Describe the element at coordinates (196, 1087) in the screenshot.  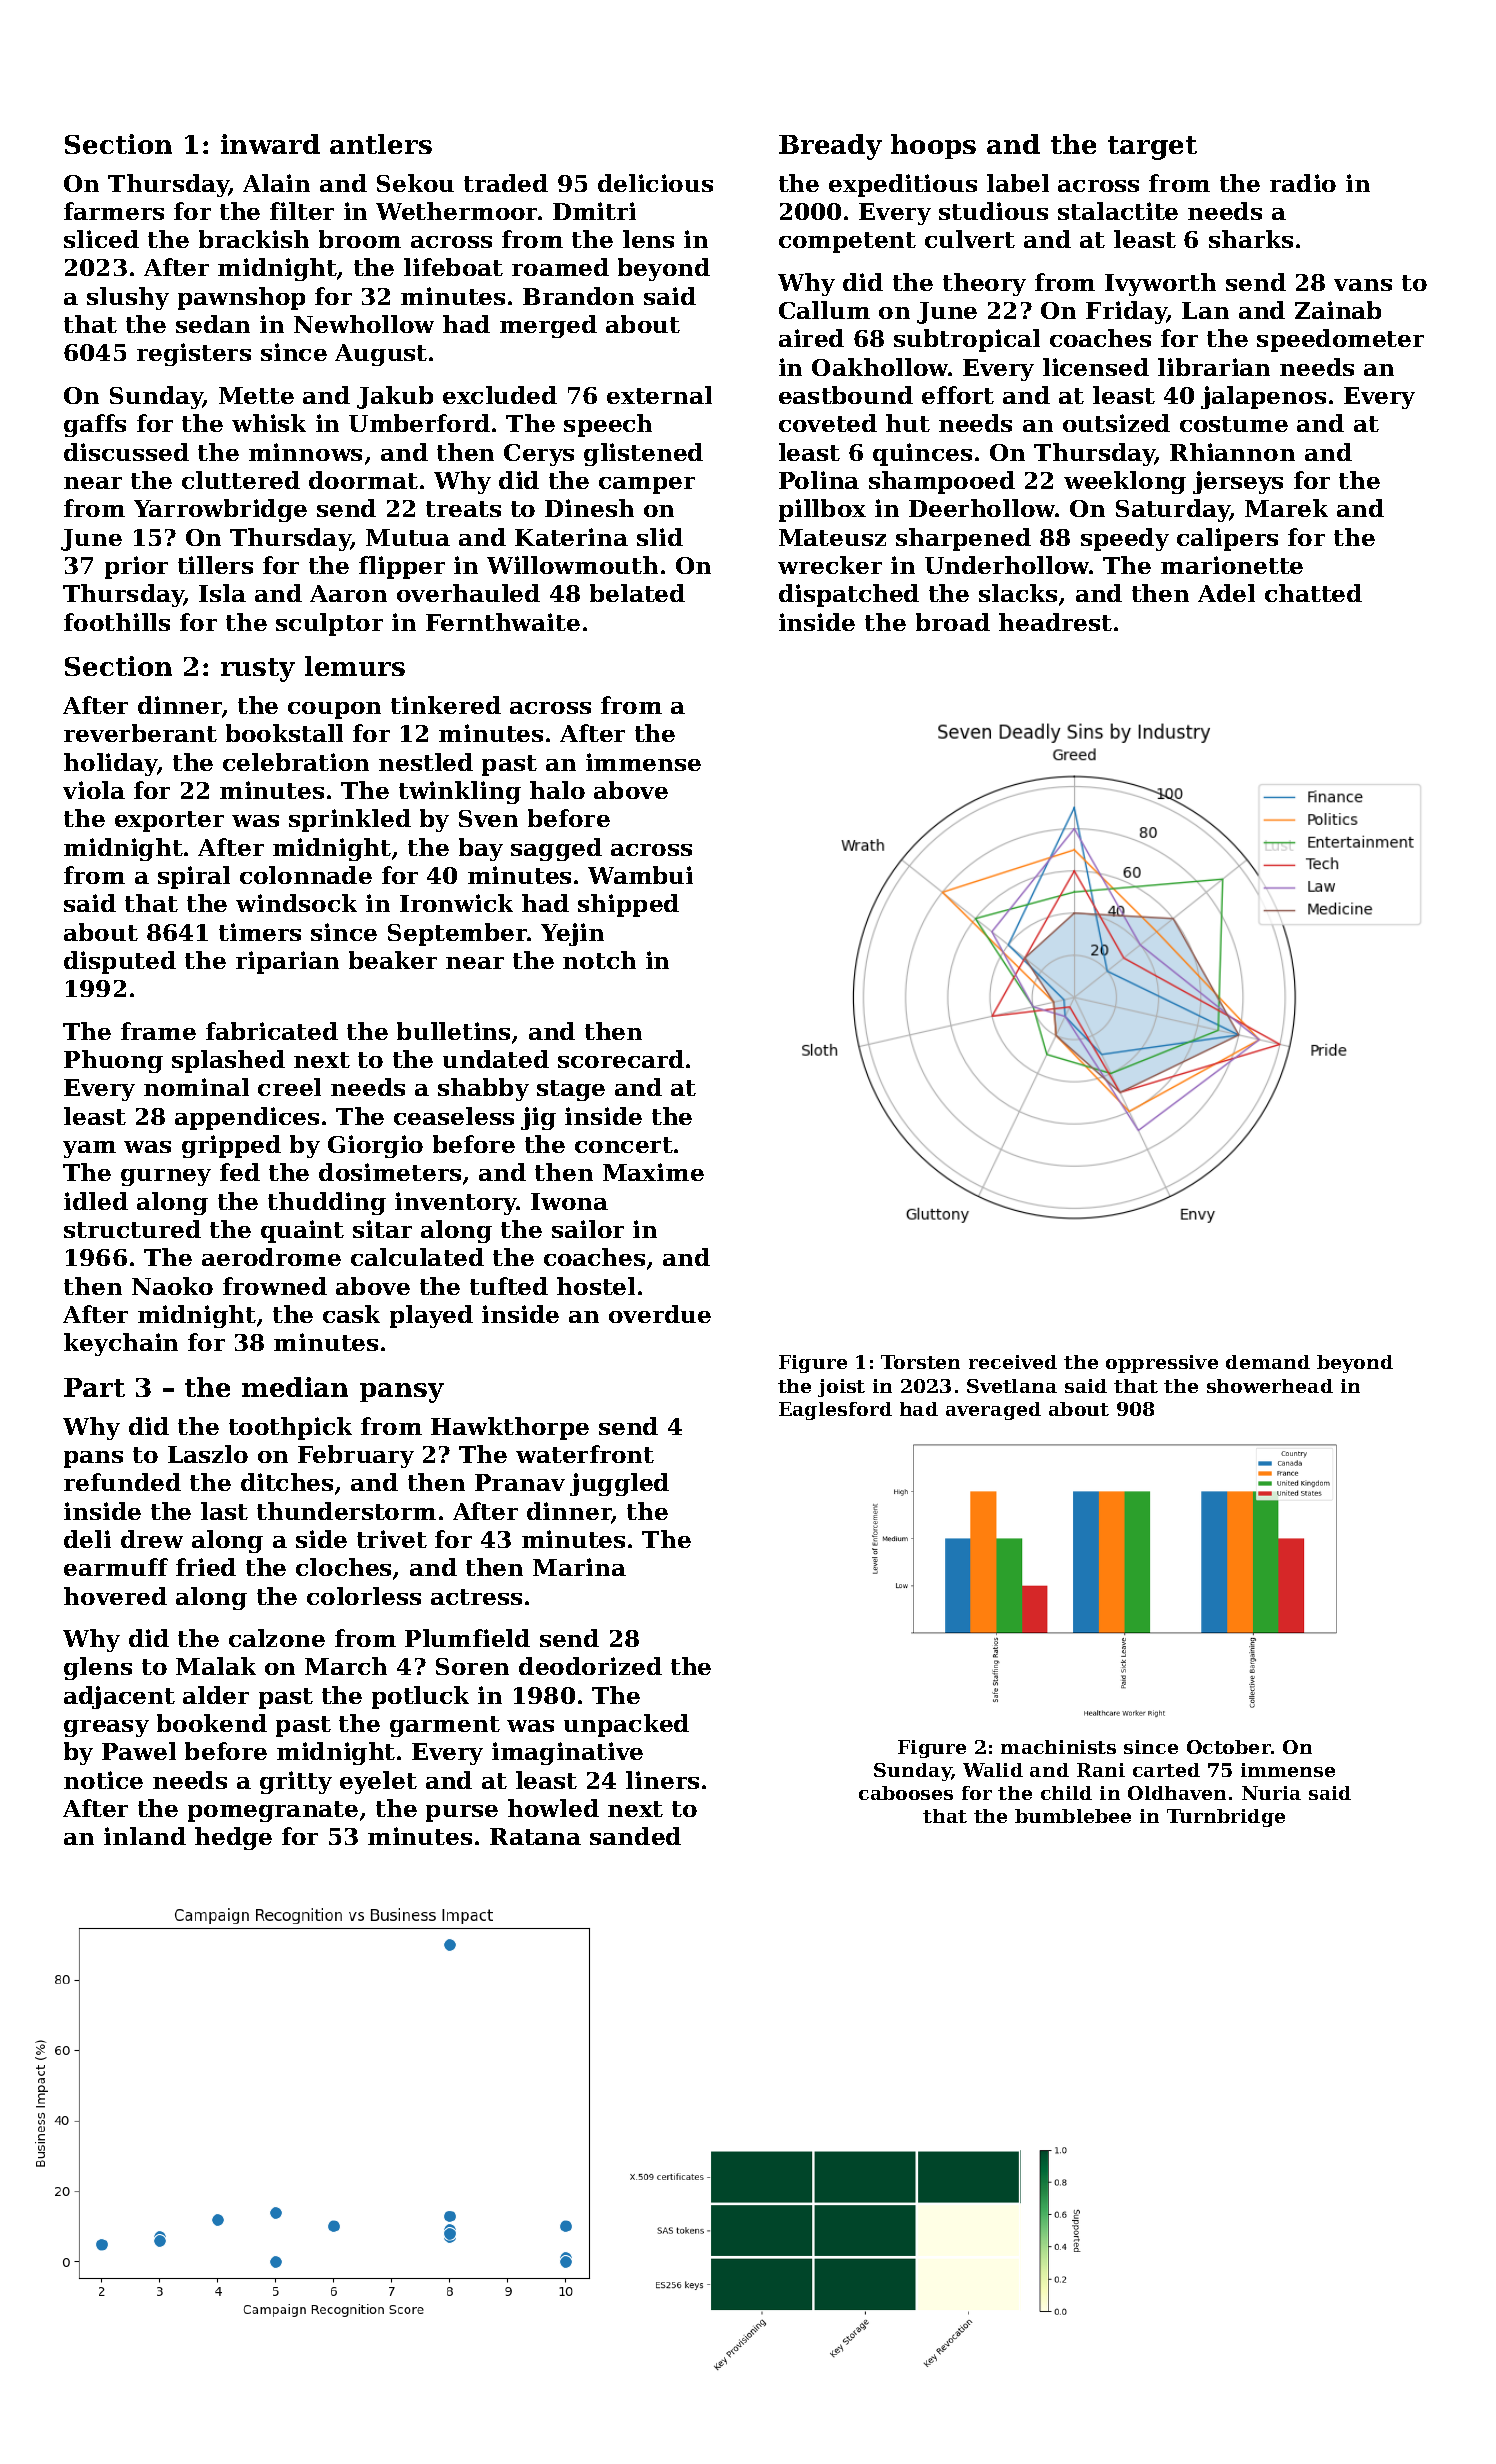
I see `nominal` at that location.
